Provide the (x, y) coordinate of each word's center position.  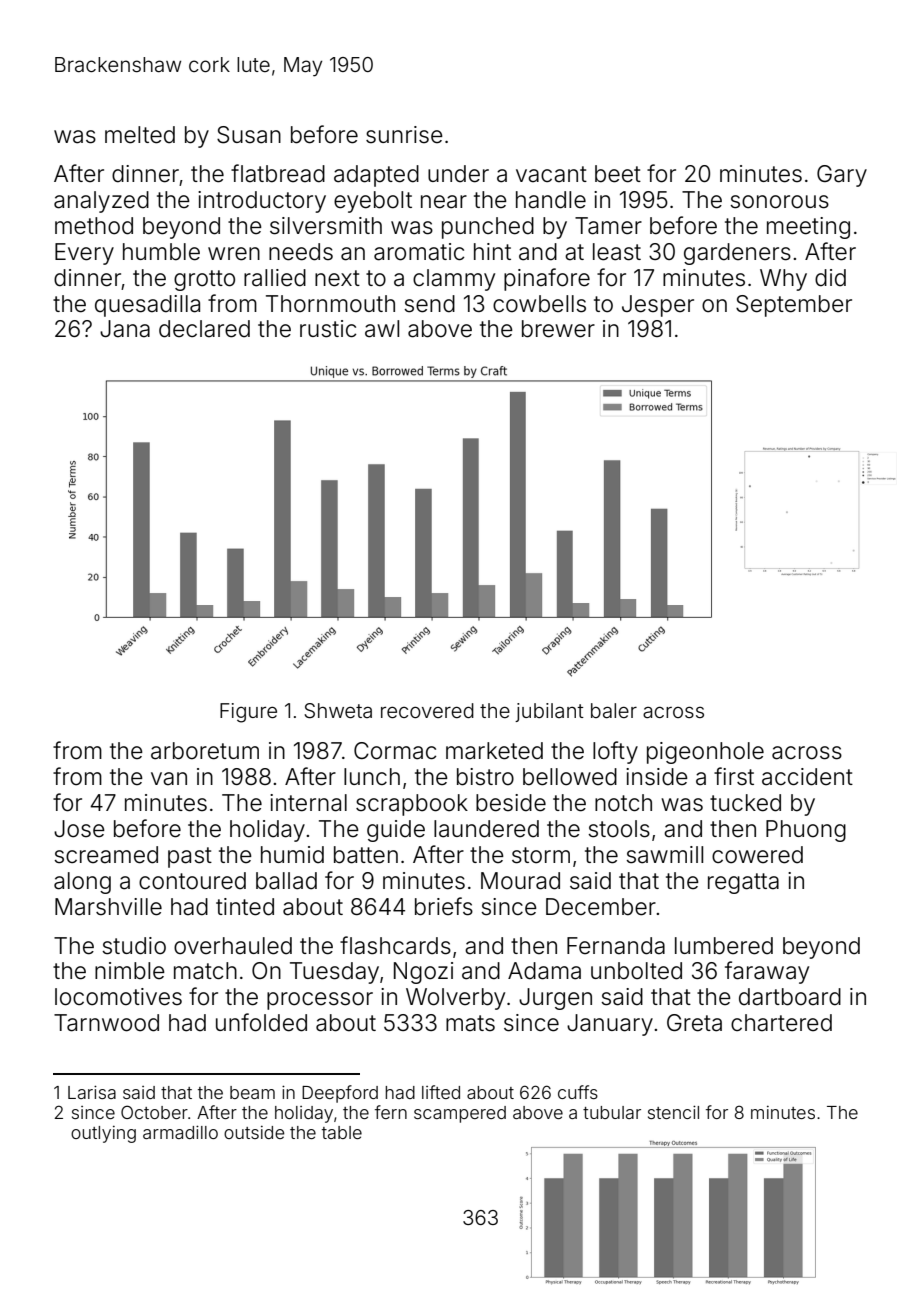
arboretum (205, 751)
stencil (673, 1112)
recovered (427, 710)
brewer (558, 329)
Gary (842, 176)
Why (783, 280)
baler (614, 710)
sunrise (404, 135)
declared (204, 329)
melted (140, 135)
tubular (612, 1112)
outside (254, 1132)
